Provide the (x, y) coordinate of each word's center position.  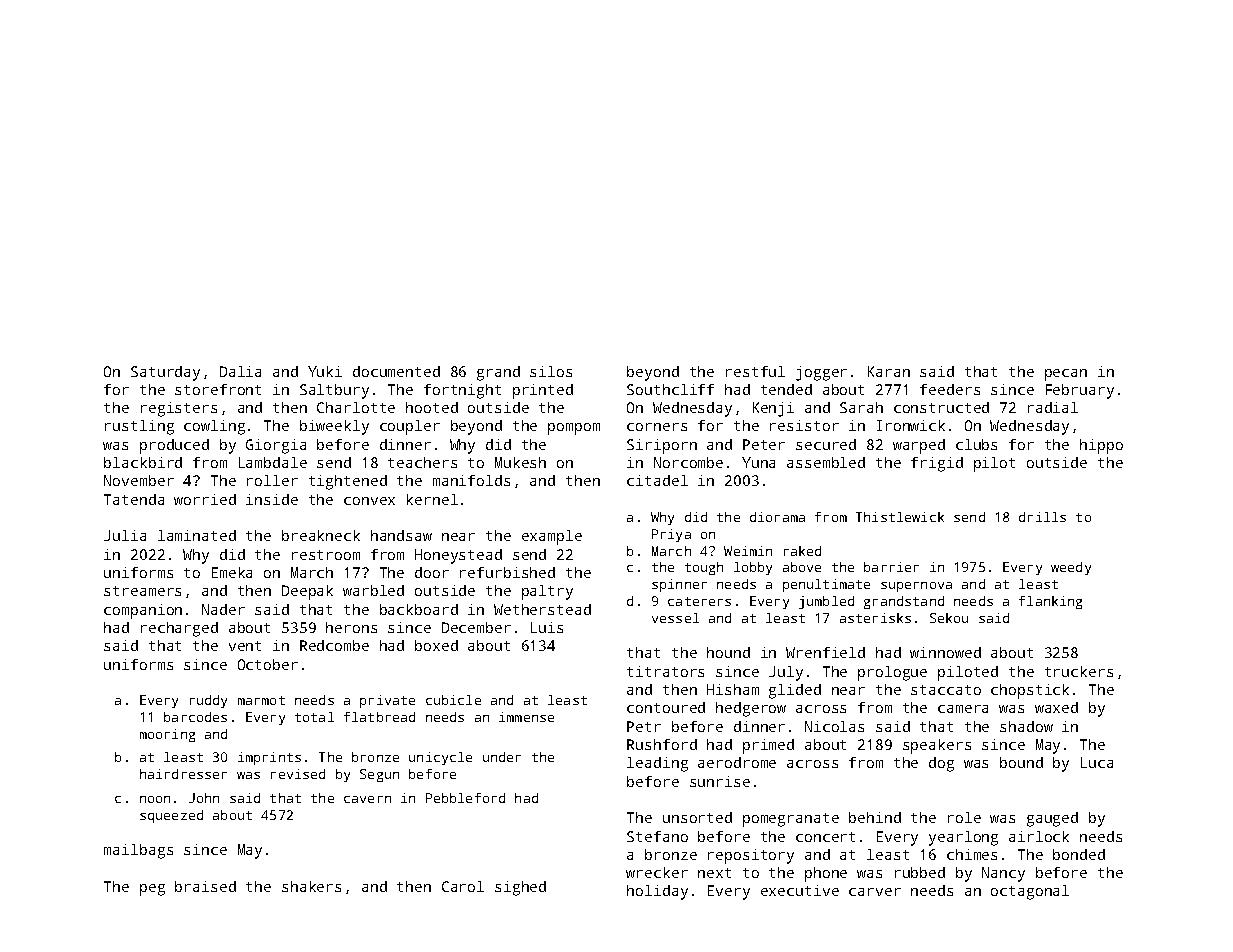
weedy (1071, 568)
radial (1053, 407)
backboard (419, 609)
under (502, 757)
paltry (547, 592)
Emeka (232, 572)
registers (179, 409)
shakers (311, 886)
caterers (699, 601)
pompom (574, 429)
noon (155, 799)
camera (963, 709)
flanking (1050, 602)
